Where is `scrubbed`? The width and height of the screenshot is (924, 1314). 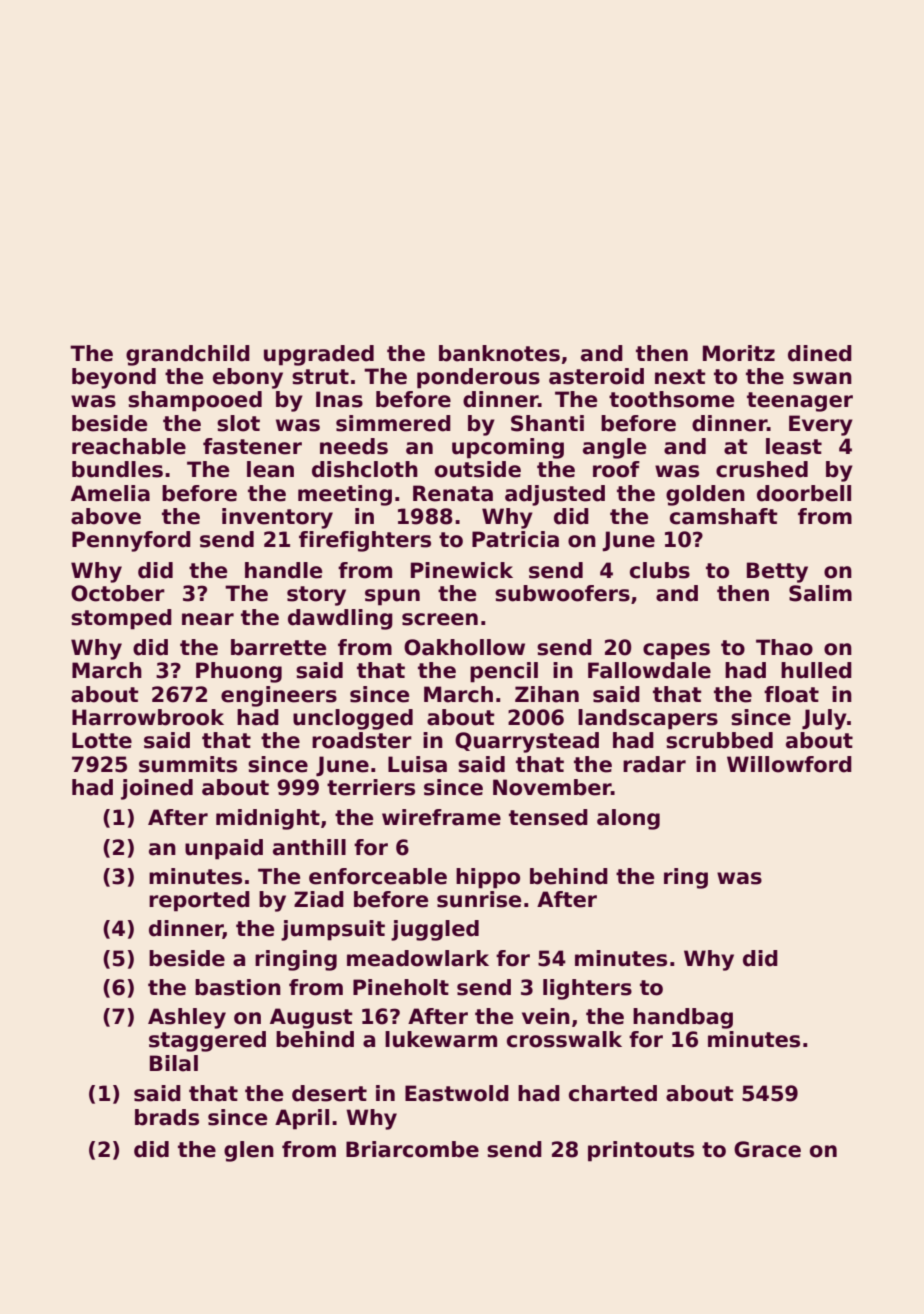
scrubbed is located at coordinates (719, 740).
